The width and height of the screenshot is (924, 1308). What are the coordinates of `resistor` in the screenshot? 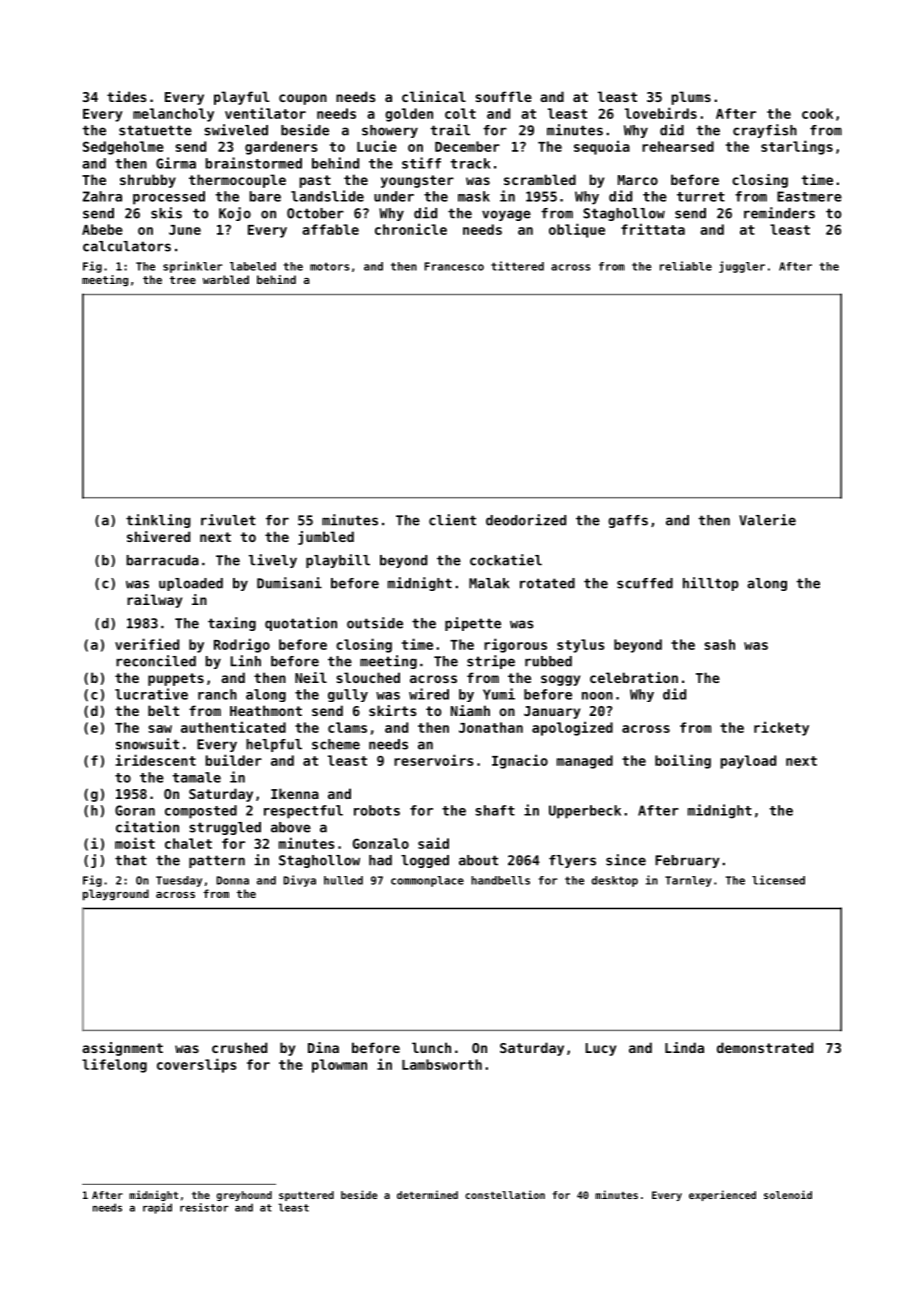 It's located at (204, 1207).
